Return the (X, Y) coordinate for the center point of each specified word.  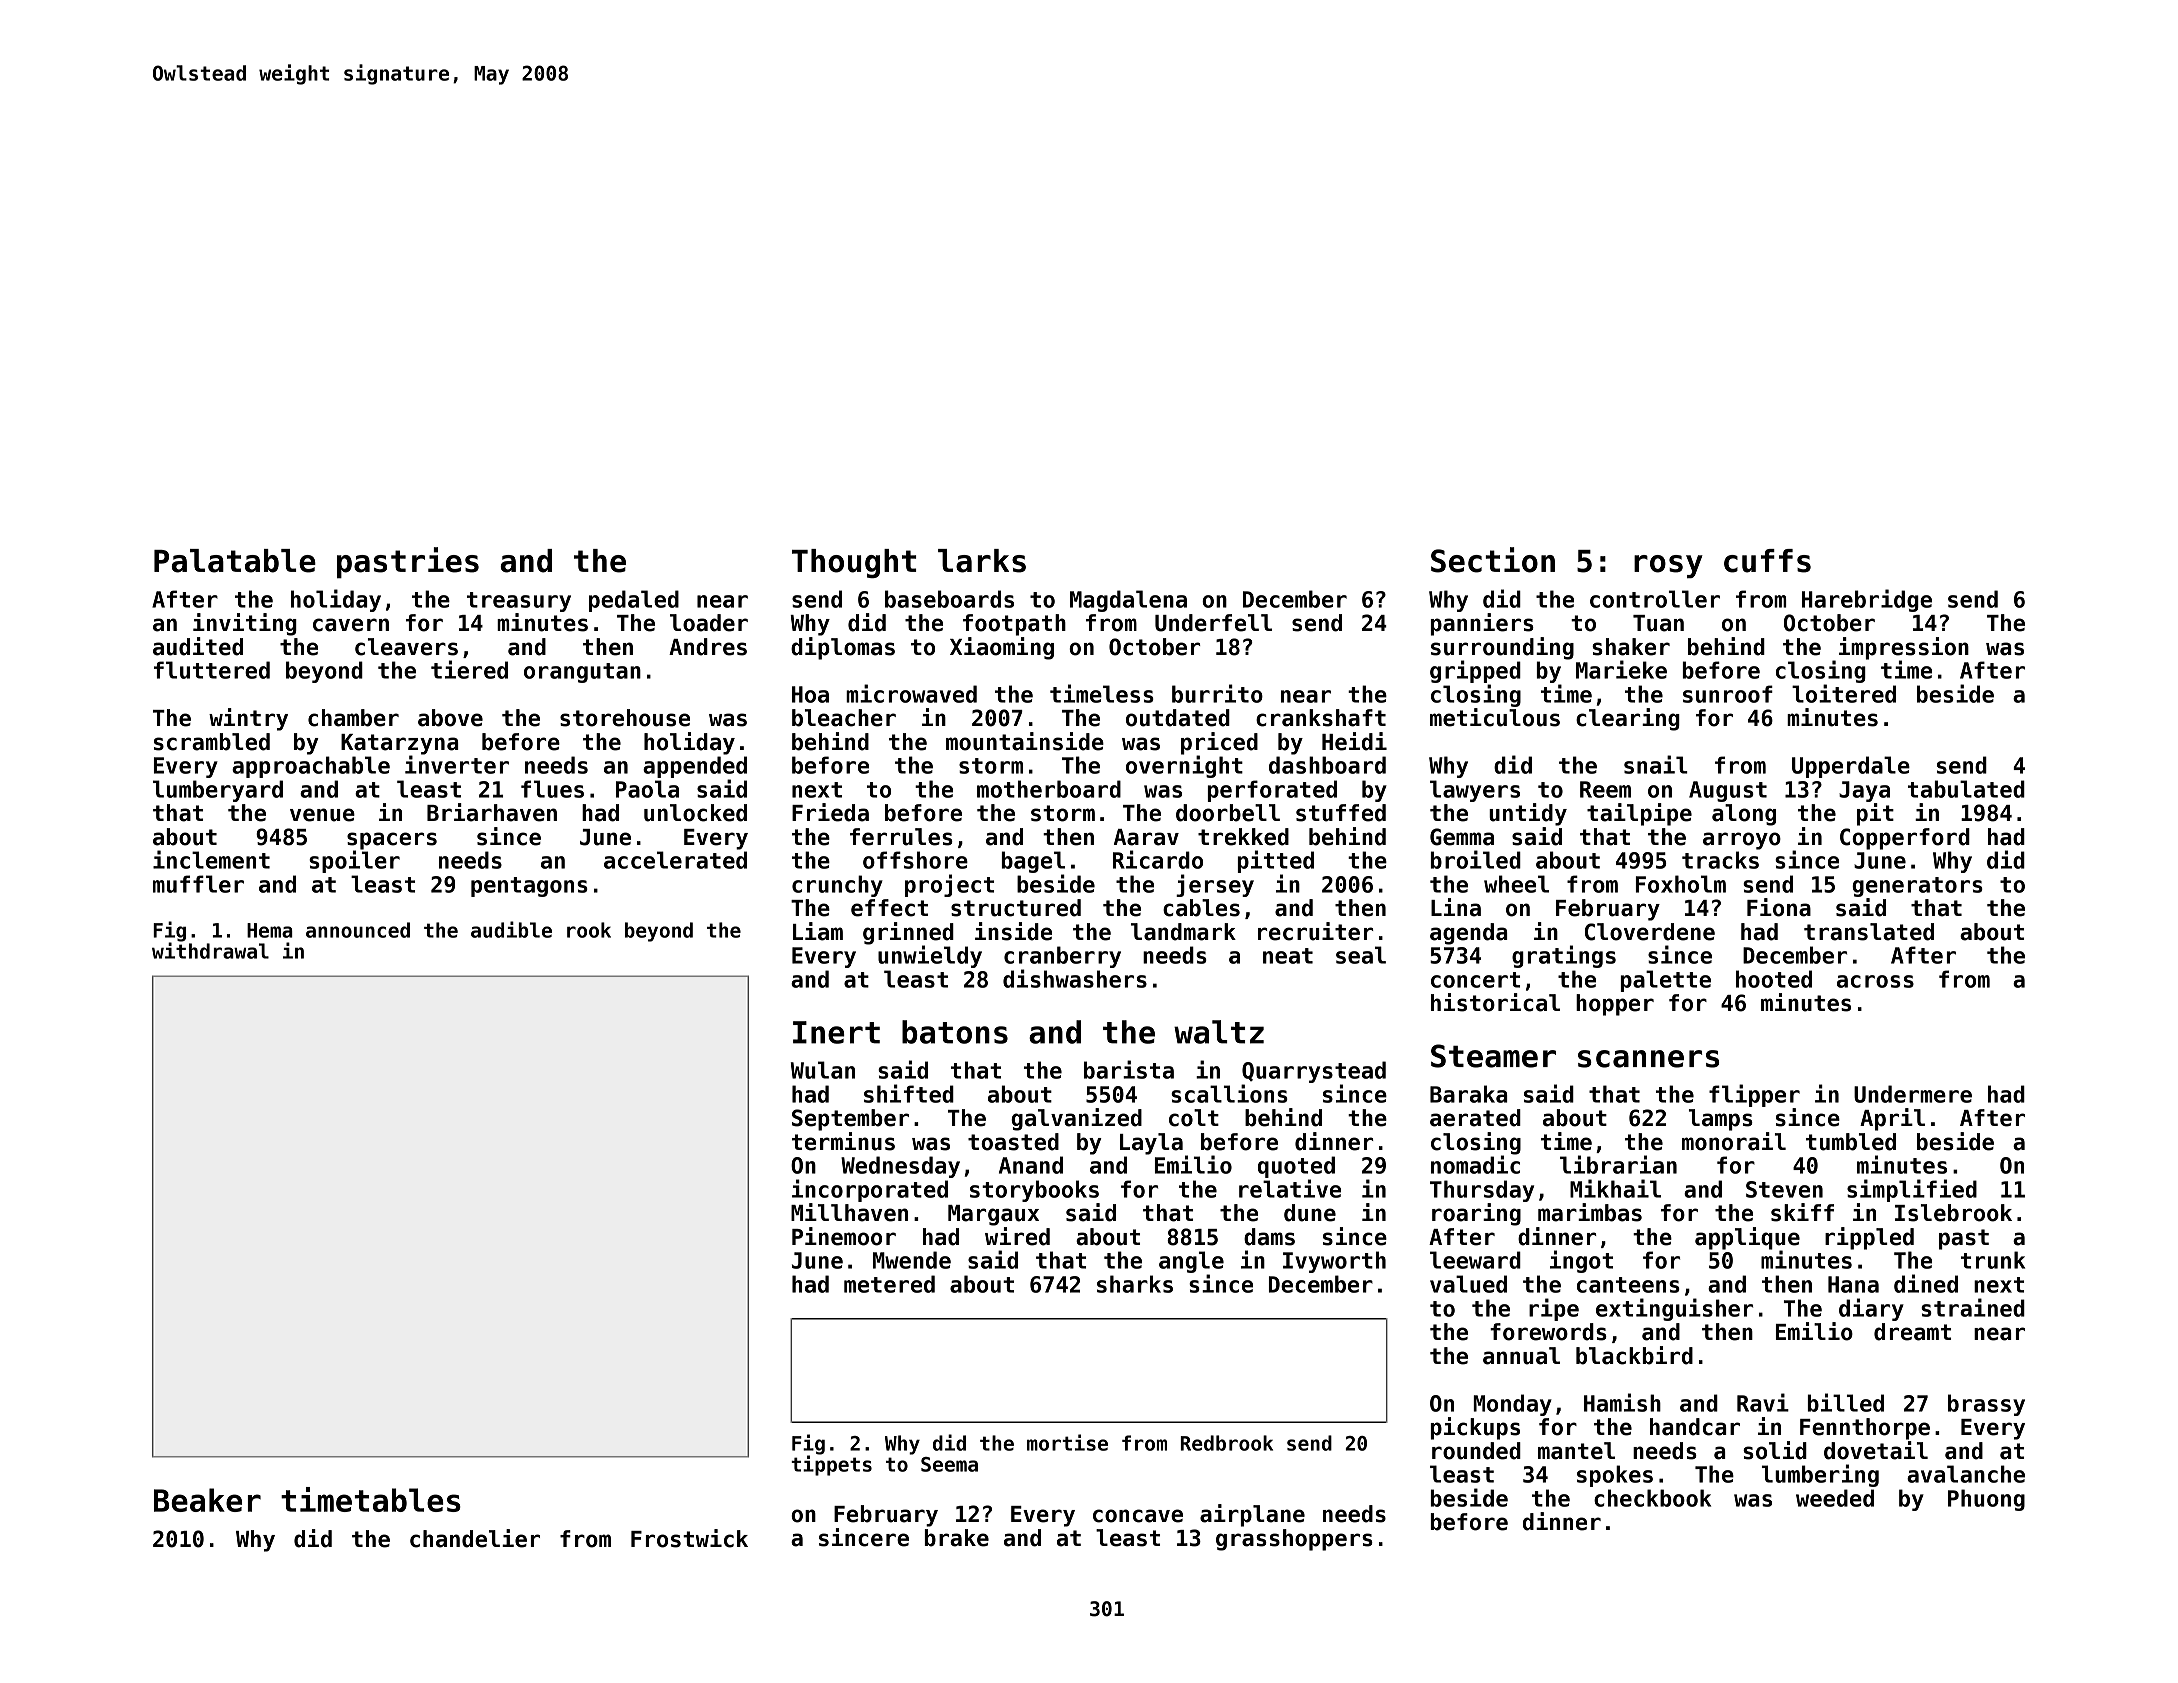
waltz (1219, 1032)
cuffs (1767, 561)
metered (889, 1284)
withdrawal (210, 950)
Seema (949, 1464)
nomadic (1475, 1164)
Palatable (235, 561)
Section (1493, 560)
